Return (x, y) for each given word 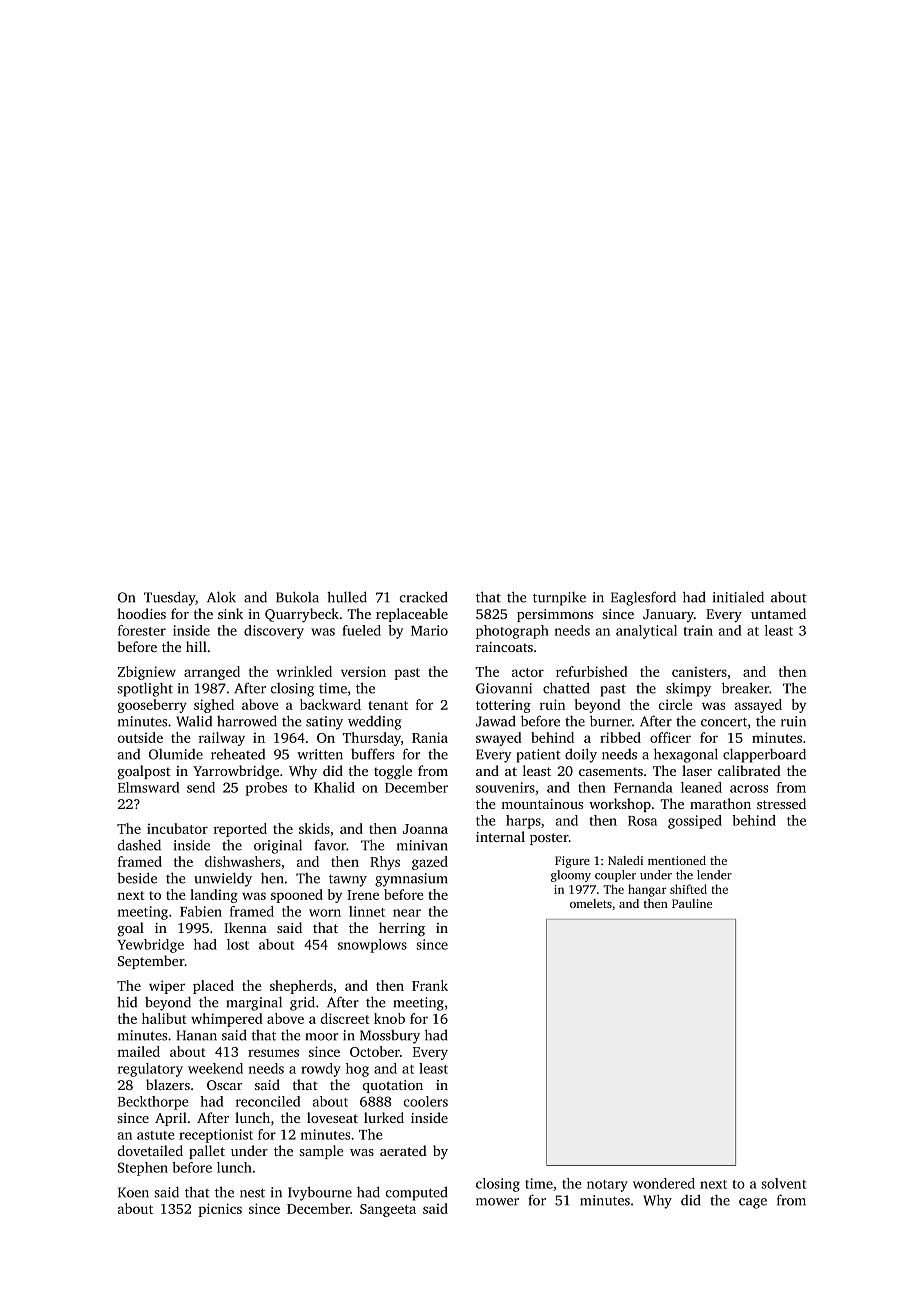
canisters (699, 672)
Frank (430, 985)
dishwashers (243, 861)
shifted (688, 889)
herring (402, 929)
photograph (512, 632)
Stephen (143, 1169)
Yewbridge (150, 946)
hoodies (141, 613)
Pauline (692, 903)
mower (497, 1202)
